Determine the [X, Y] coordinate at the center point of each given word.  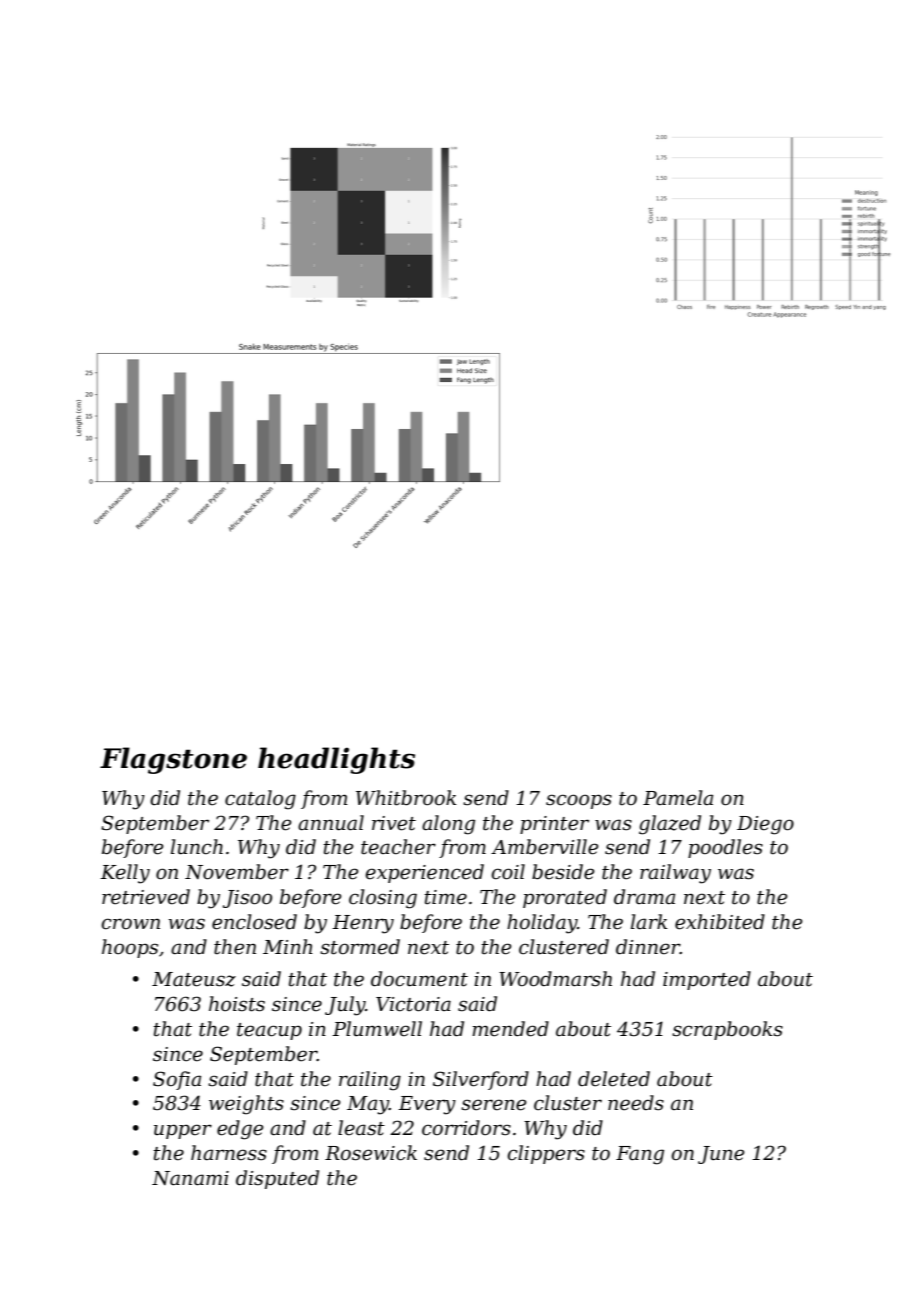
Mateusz [194, 979]
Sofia [177, 1080]
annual [331, 823]
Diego [765, 825]
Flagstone [173, 760]
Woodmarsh [555, 979]
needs [636, 1103]
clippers [546, 1154]
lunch [197, 847]
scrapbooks [727, 1030]
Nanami [190, 1178]
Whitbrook [406, 798]
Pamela [678, 798]
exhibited [720, 922]
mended [510, 1029]
